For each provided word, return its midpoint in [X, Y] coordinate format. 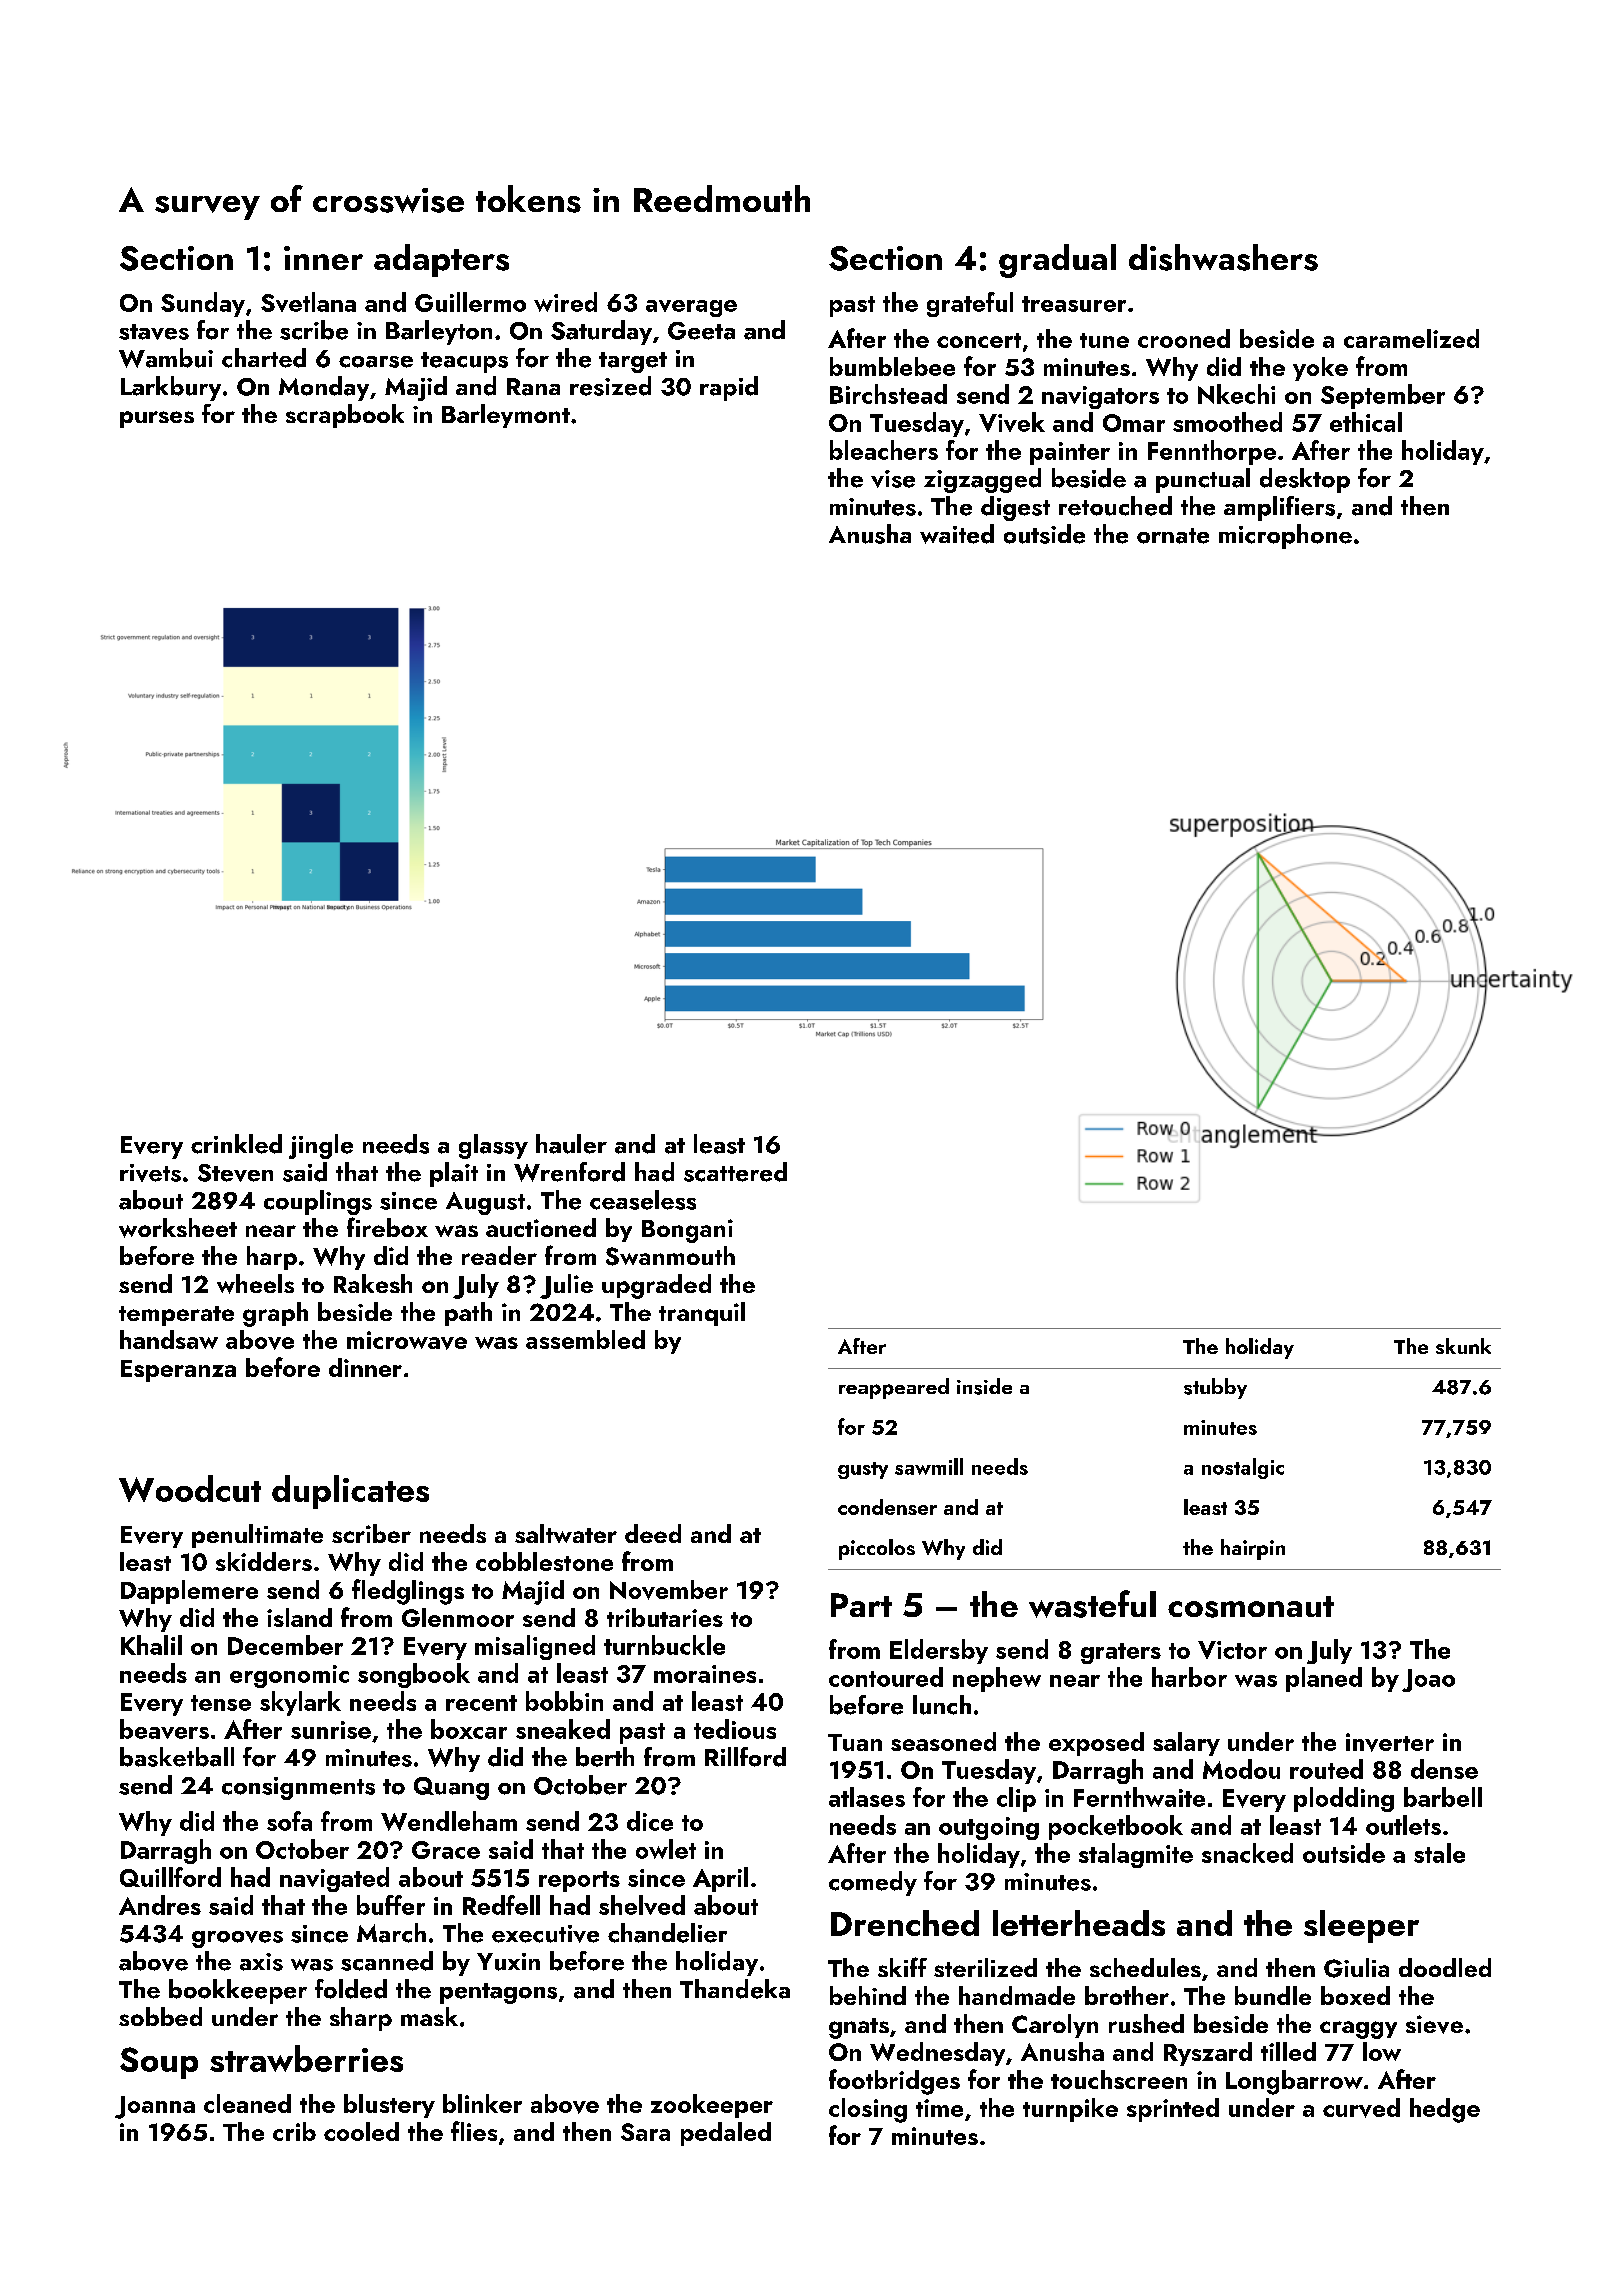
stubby [1215, 1388]
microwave [407, 1340]
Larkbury [171, 388]
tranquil [702, 1314]
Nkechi [1236, 394]
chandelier [667, 1933]
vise [893, 479]
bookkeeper [238, 1991]
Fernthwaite [1139, 1797]
